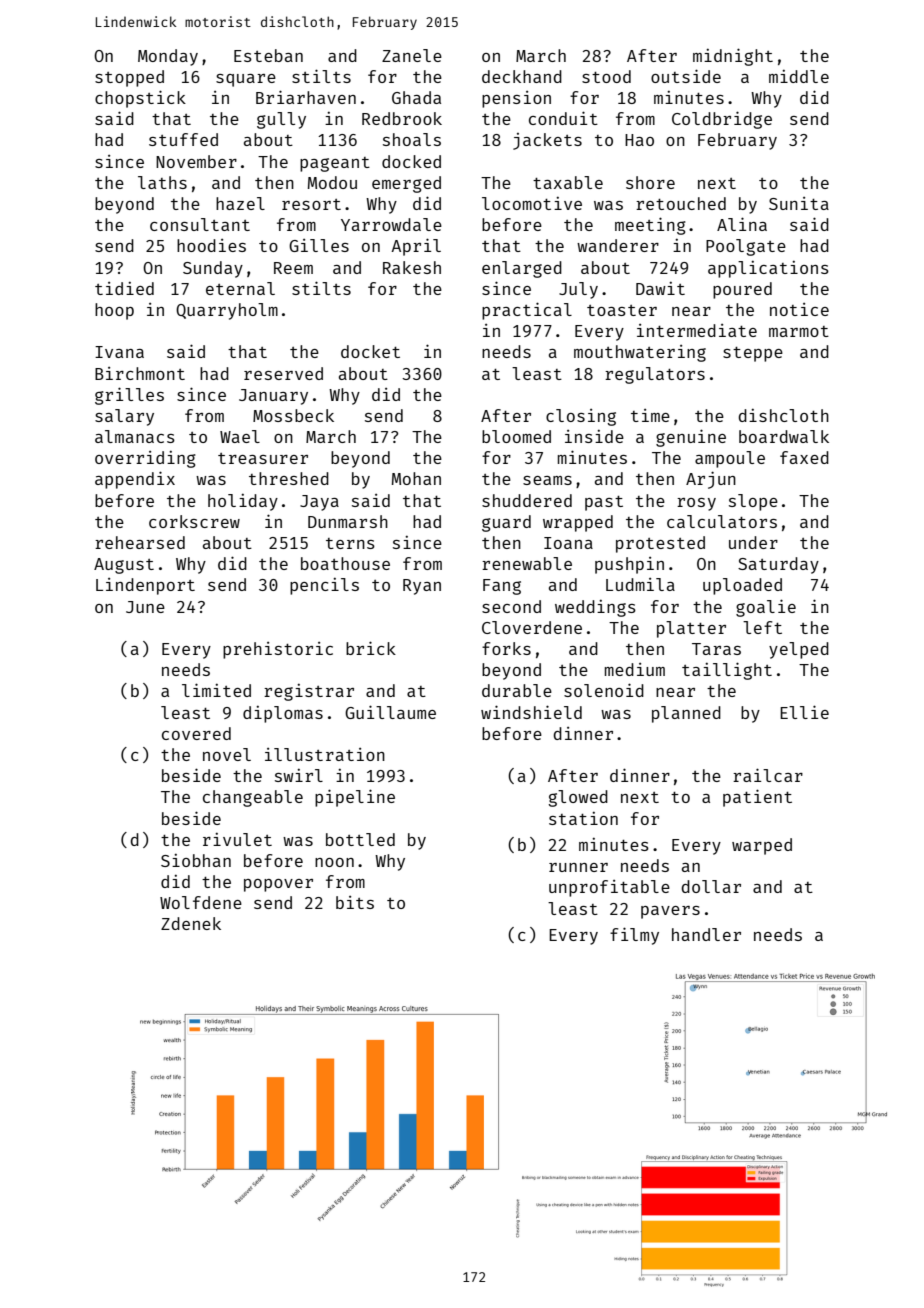  I want to click on handler, so click(706, 934).
